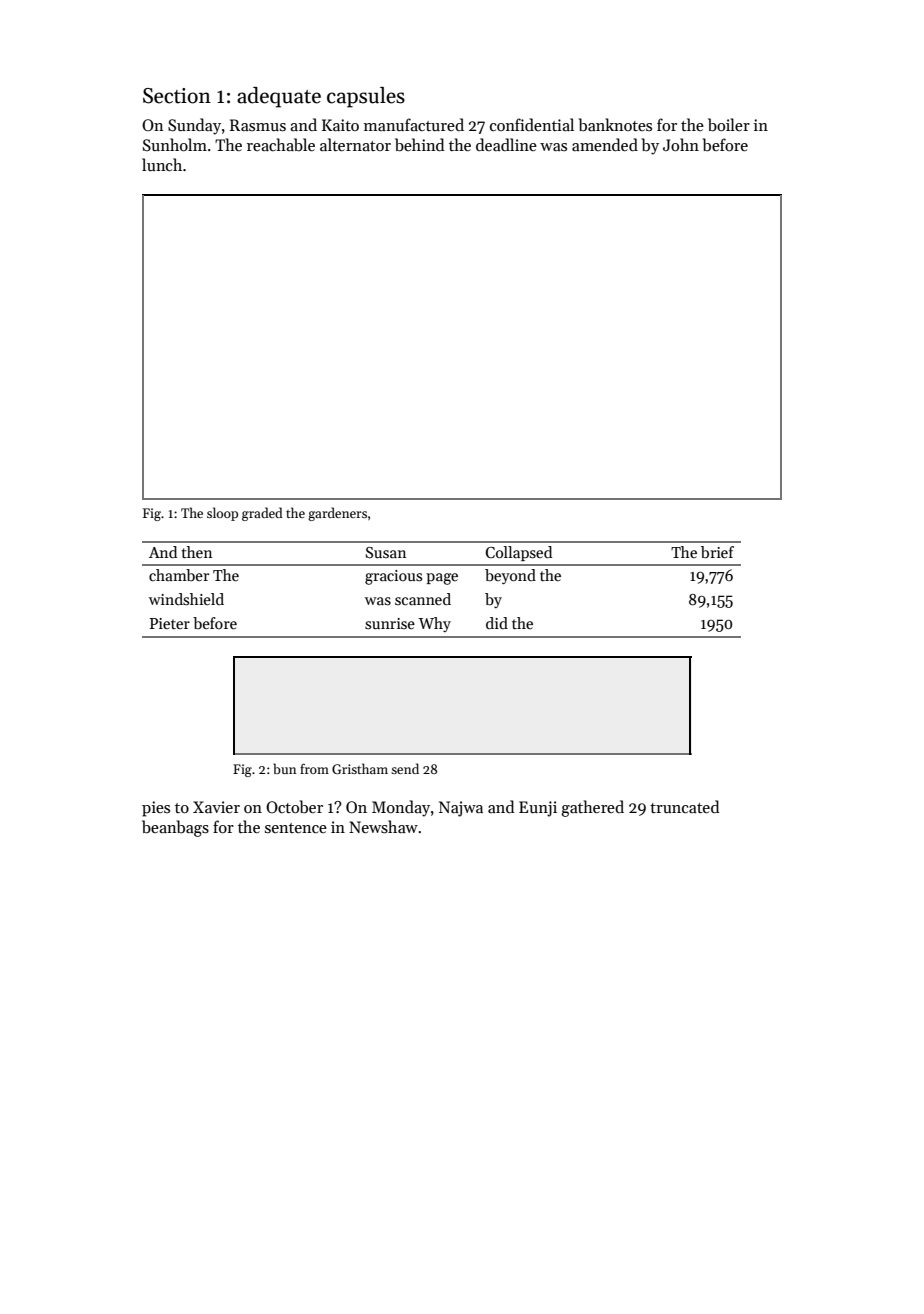 Image resolution: width=924 pixels, height=1314 pixels. I want to click on adequate, so click(279, 97).
